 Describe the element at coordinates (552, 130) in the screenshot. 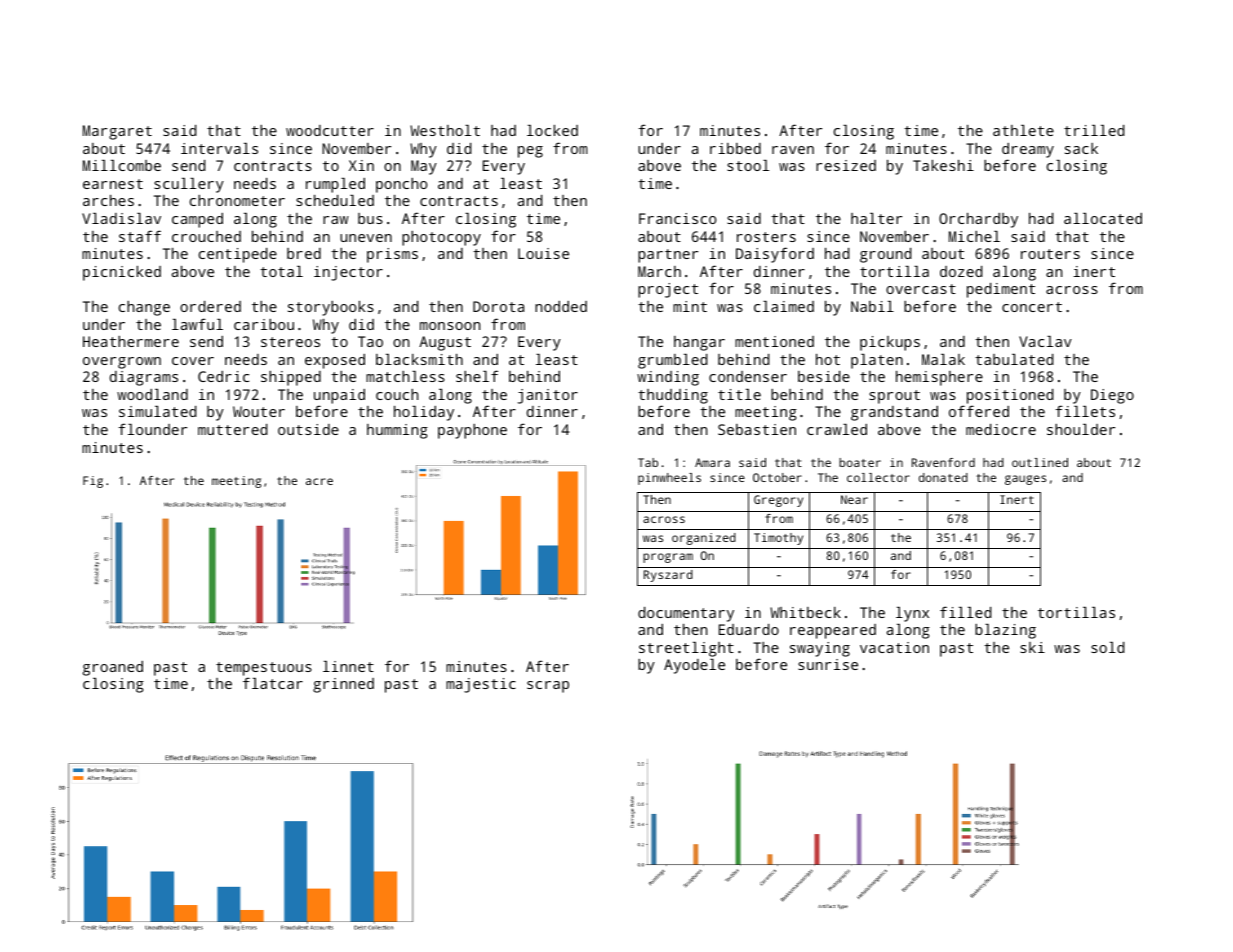

I see `locked` at that location.
